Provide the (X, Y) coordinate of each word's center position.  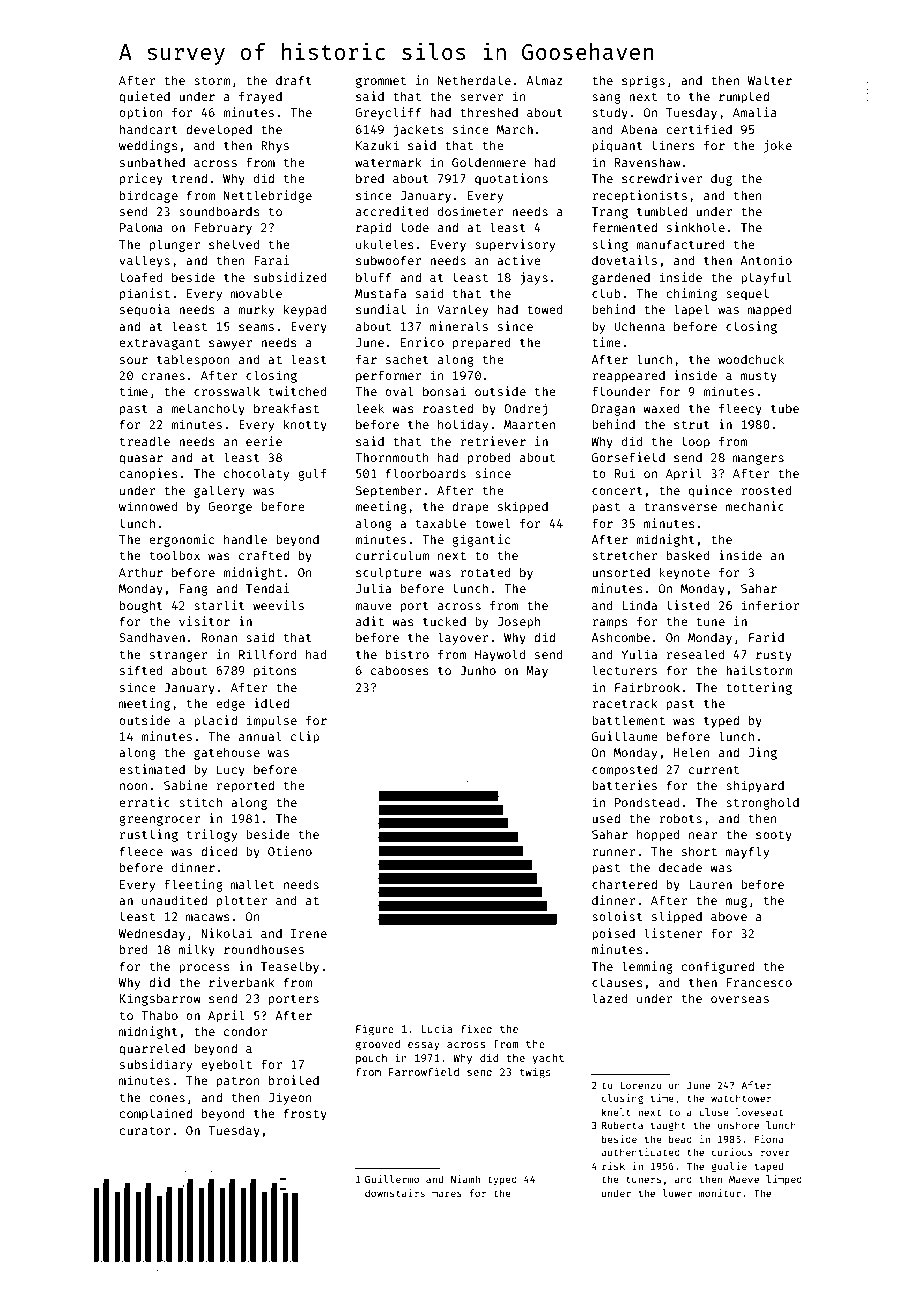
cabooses (400, 670)
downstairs (395, 1193)
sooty (774, 836)
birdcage (149, 196)
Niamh (465, 1179)
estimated (152, 769)
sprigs (643, 81)
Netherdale (474, 80)
